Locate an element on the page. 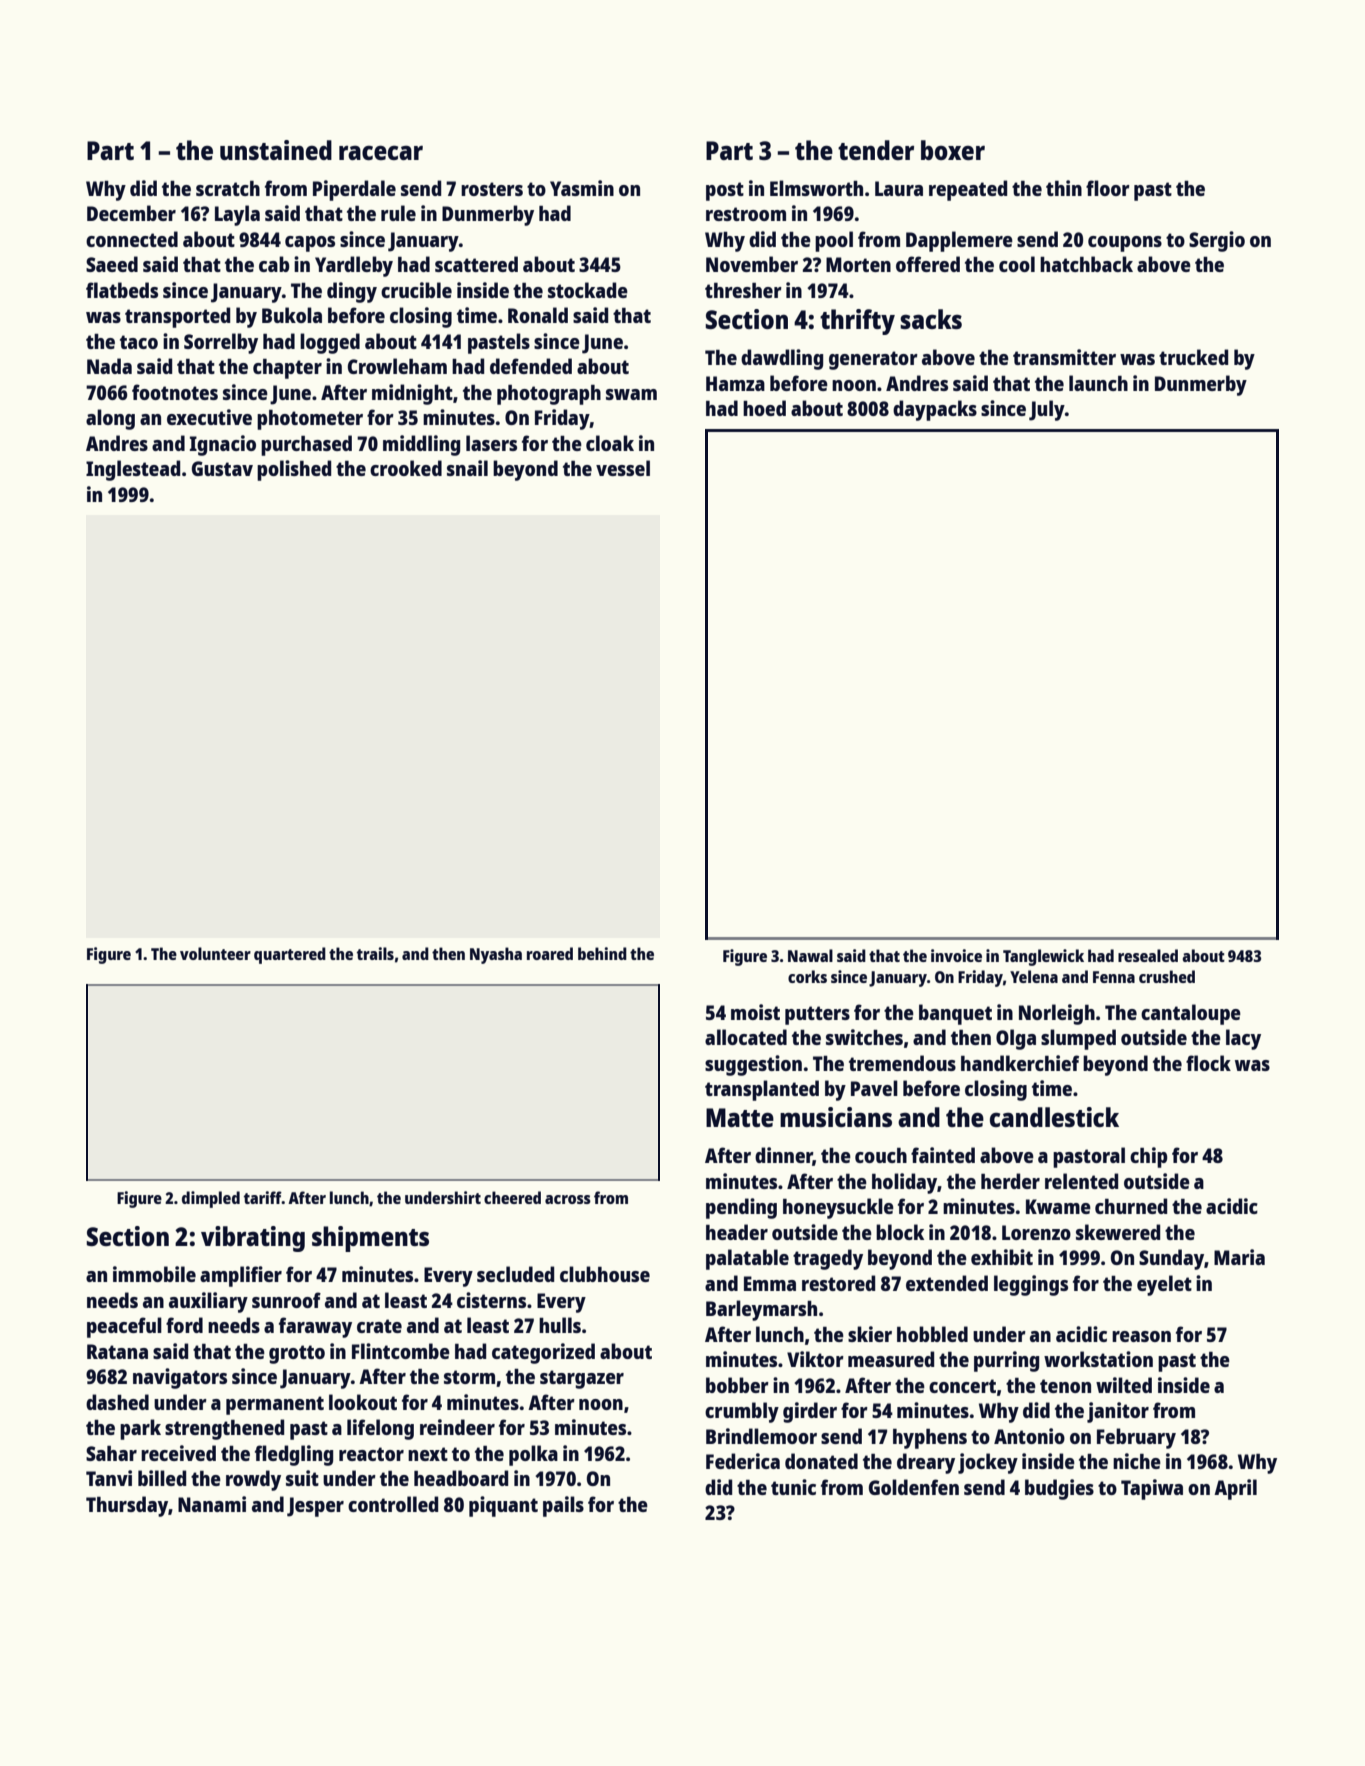 This page has width=1365, height=1766. boxer is located at coordinates (953, 150).
